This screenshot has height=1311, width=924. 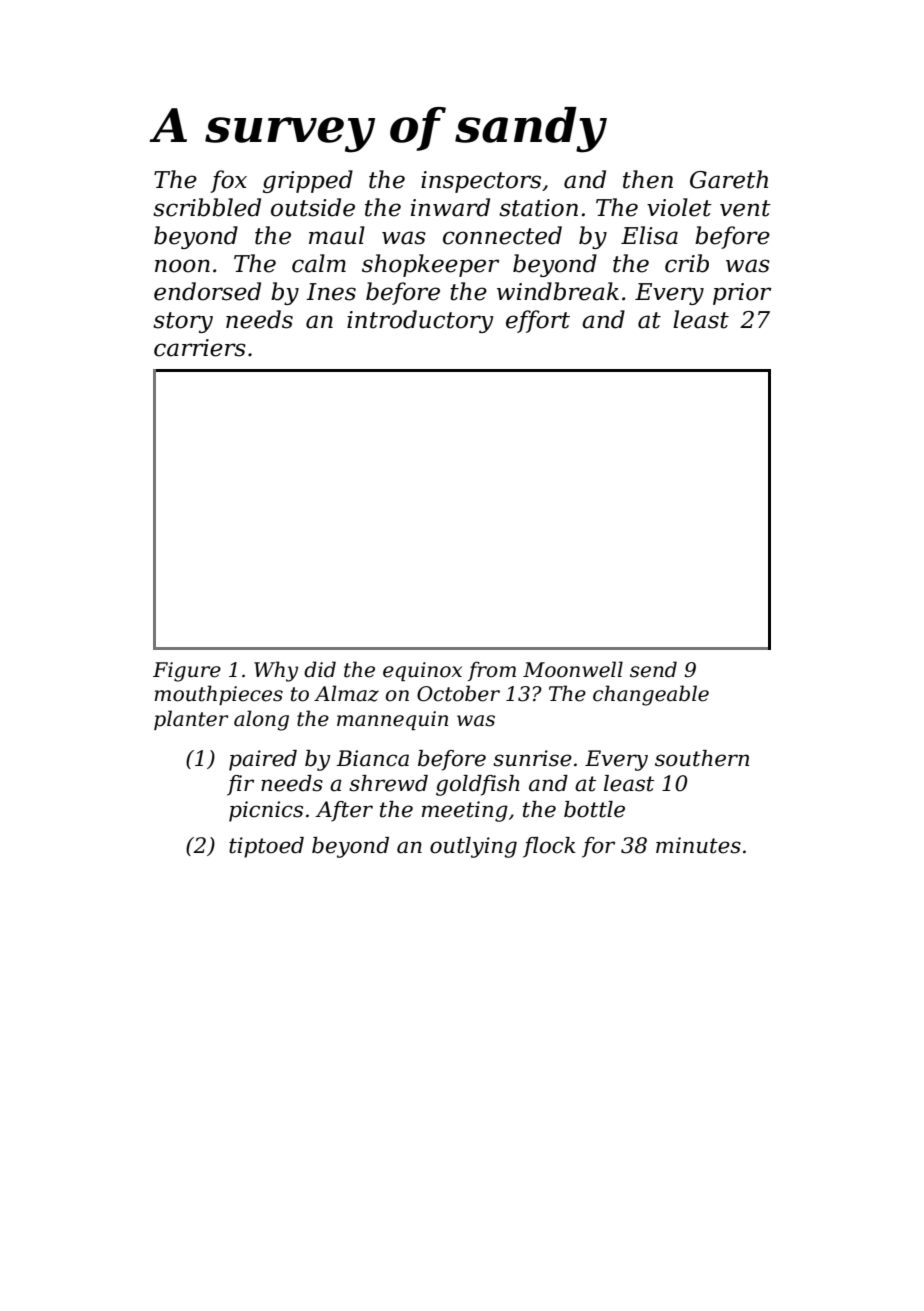 What do you see at coordinates (187, 672) in the screenshot?
I see `Figure` at bounding box center [187, 672].
